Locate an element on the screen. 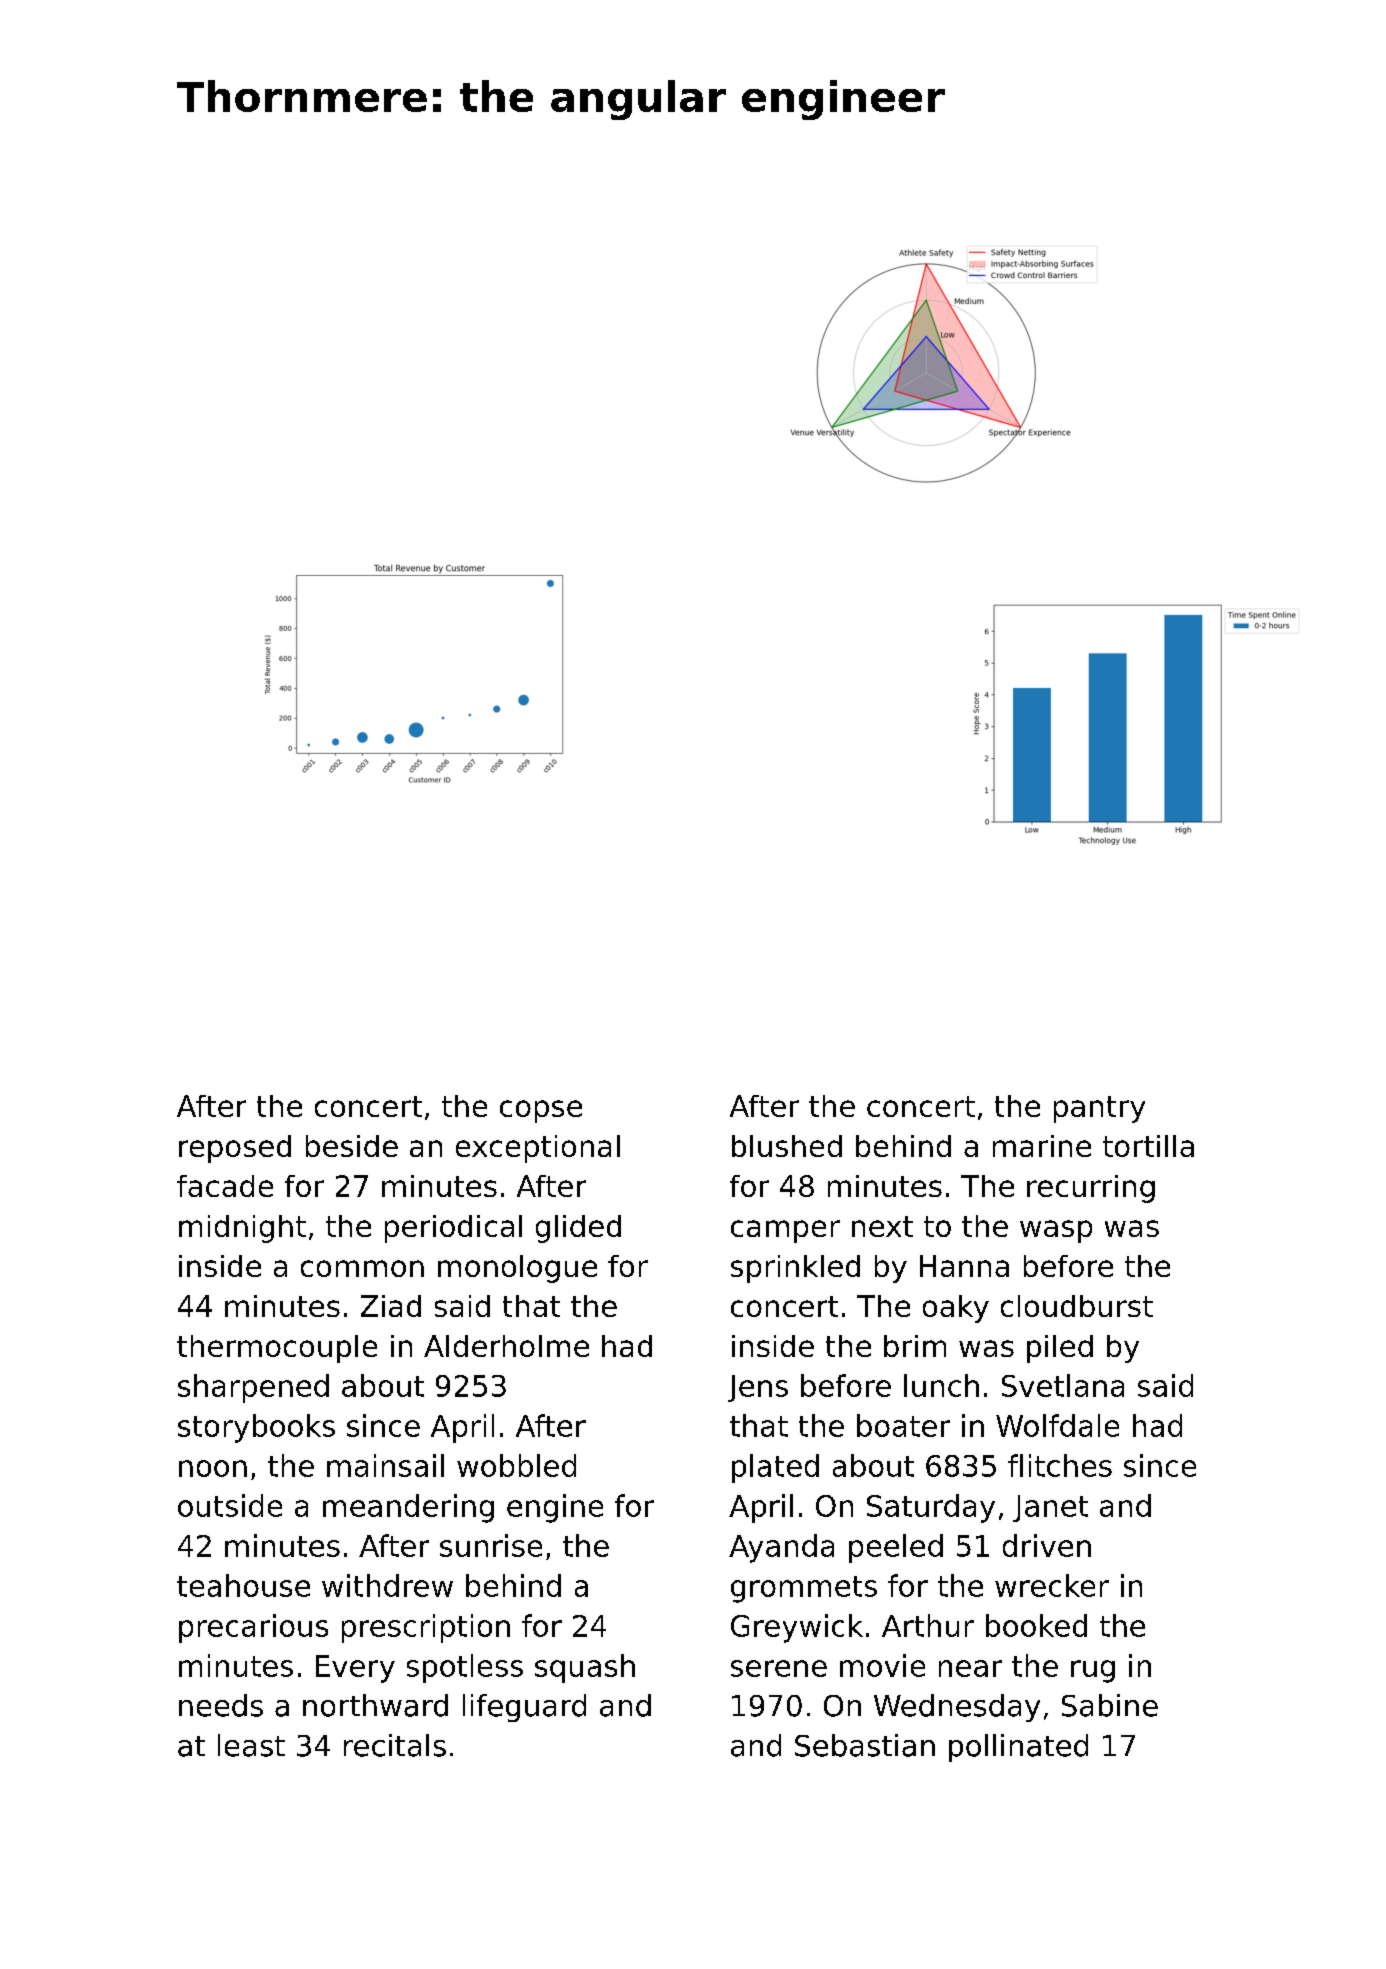  Sebastian is located at coordinates (865, 1745).
